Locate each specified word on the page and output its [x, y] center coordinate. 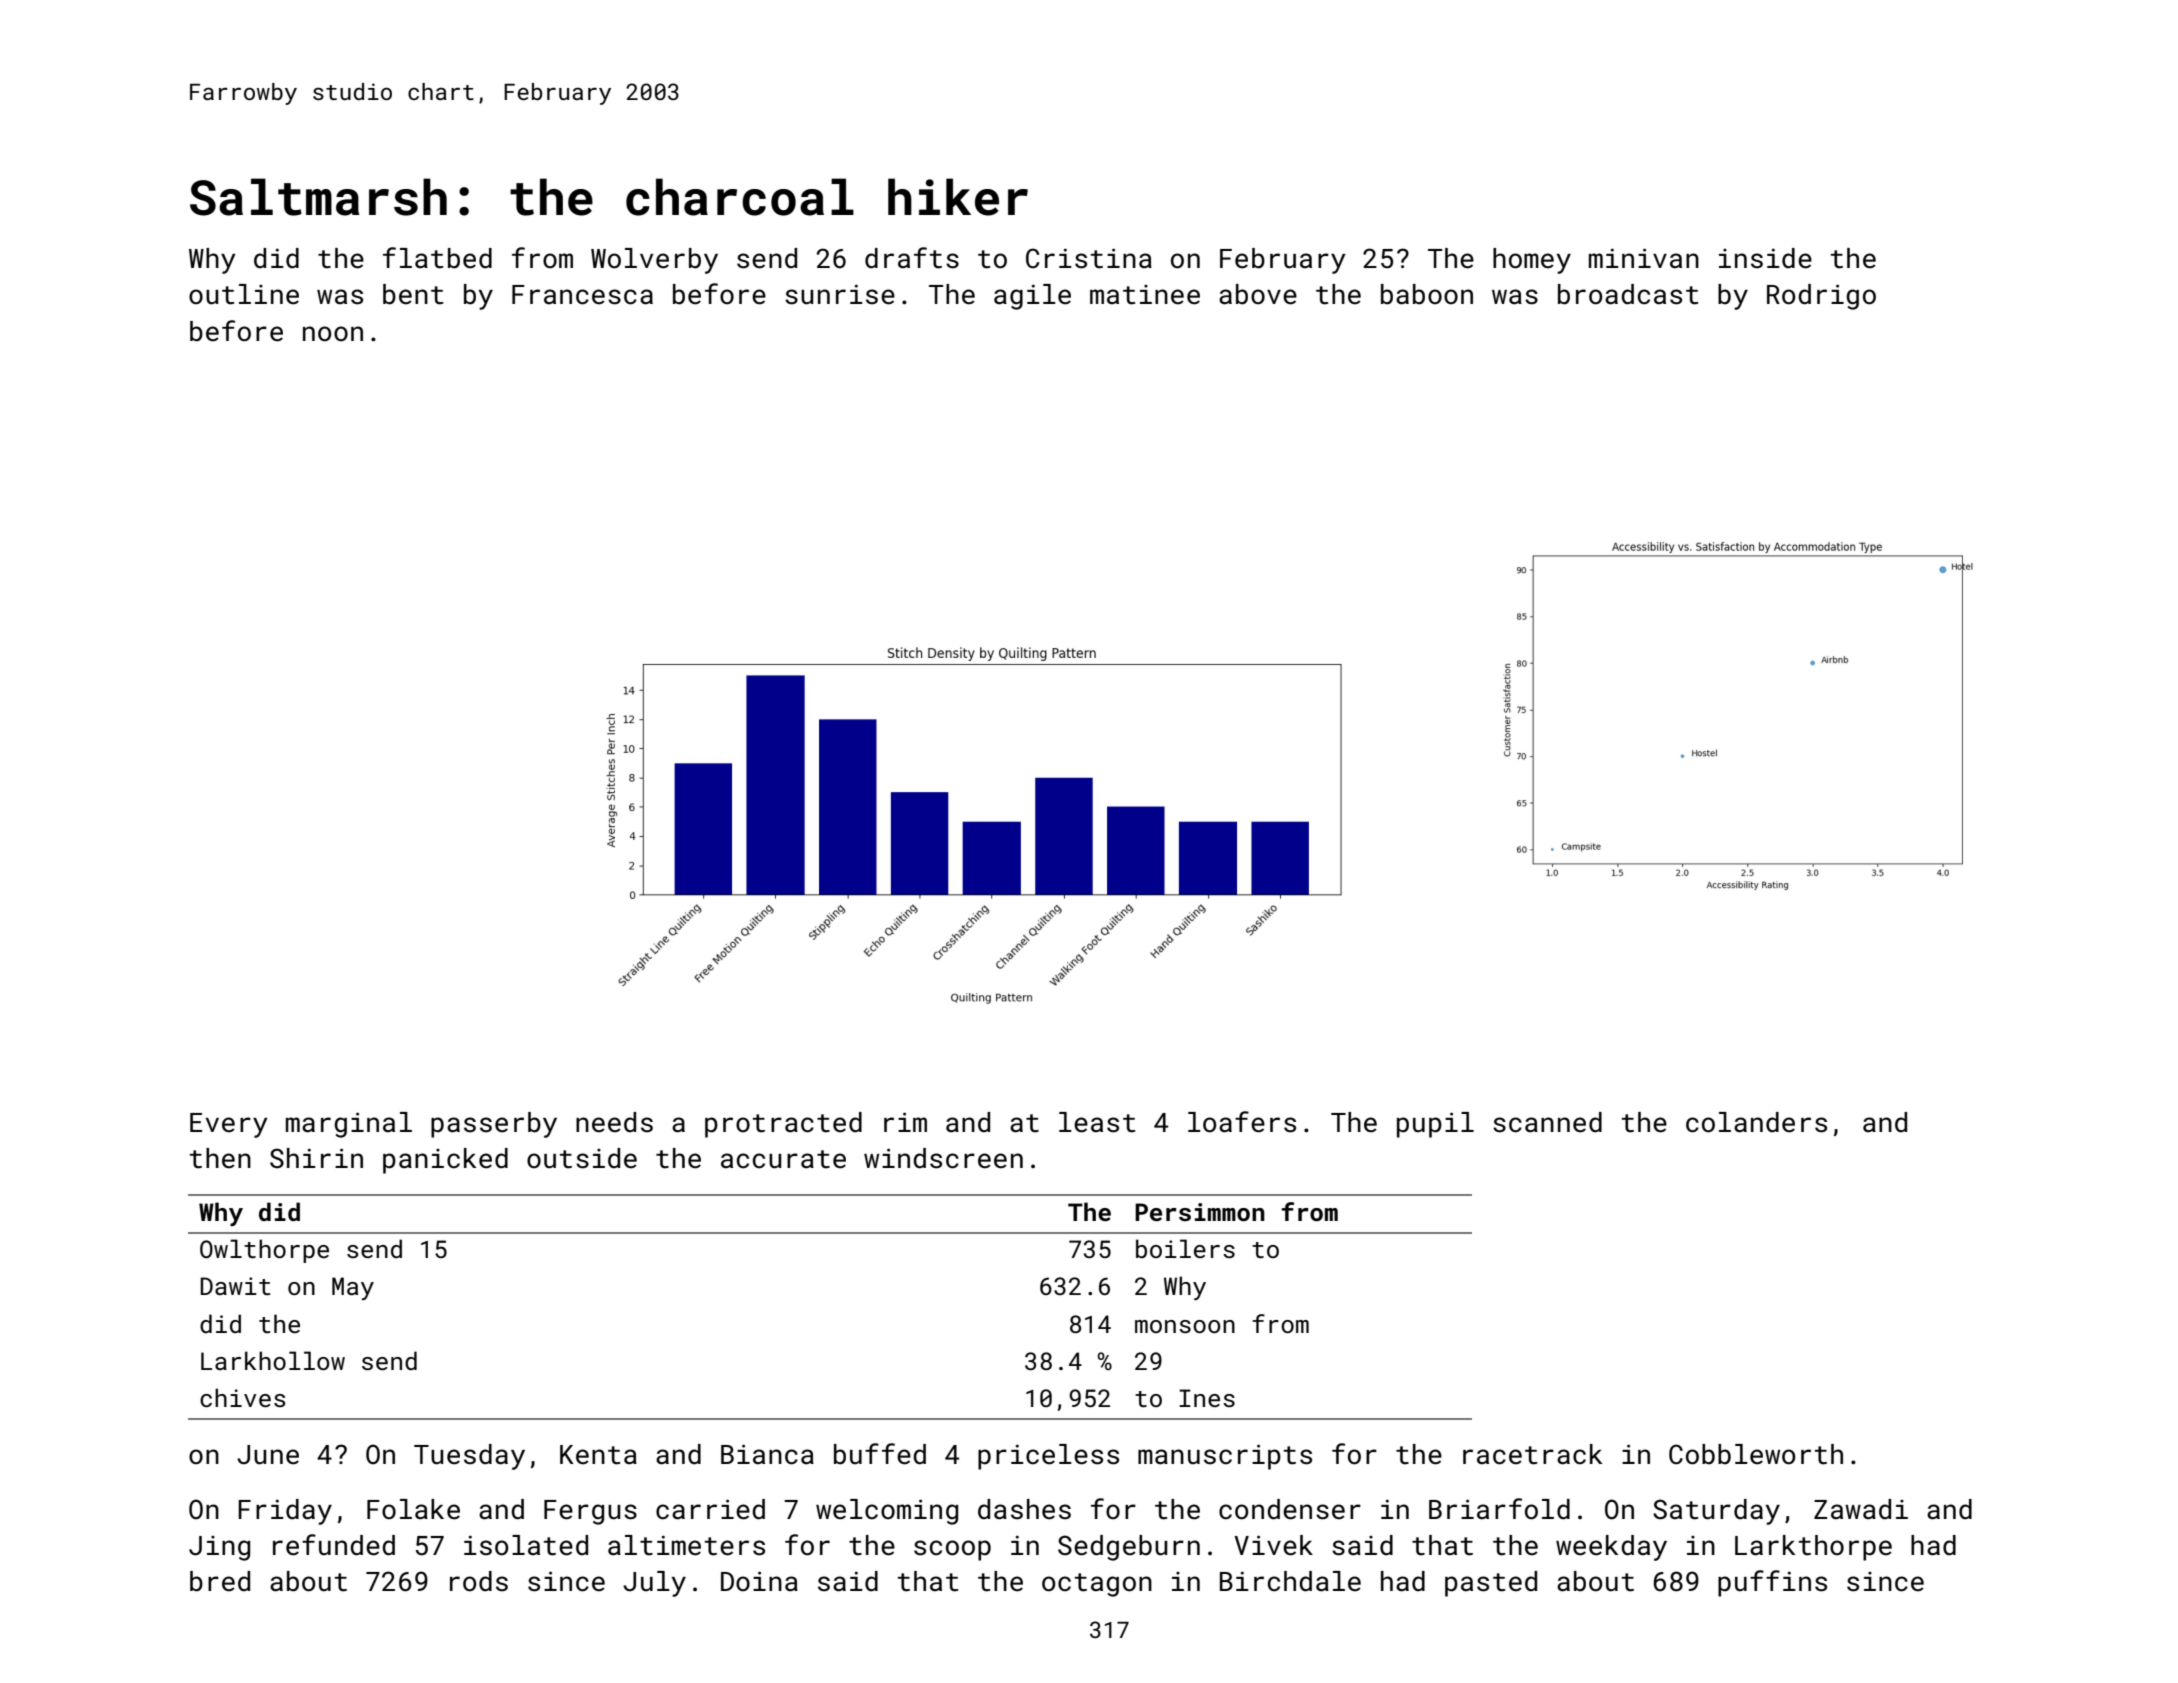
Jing [219, 1548]
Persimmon [1200, 1212]
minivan [1644, 258]
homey [1532, 261]
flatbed [437, 258]
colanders [1756, 1122]
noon [333, 334]
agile [1032, 297]
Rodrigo [1821, 297]
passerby [494, 1125]
